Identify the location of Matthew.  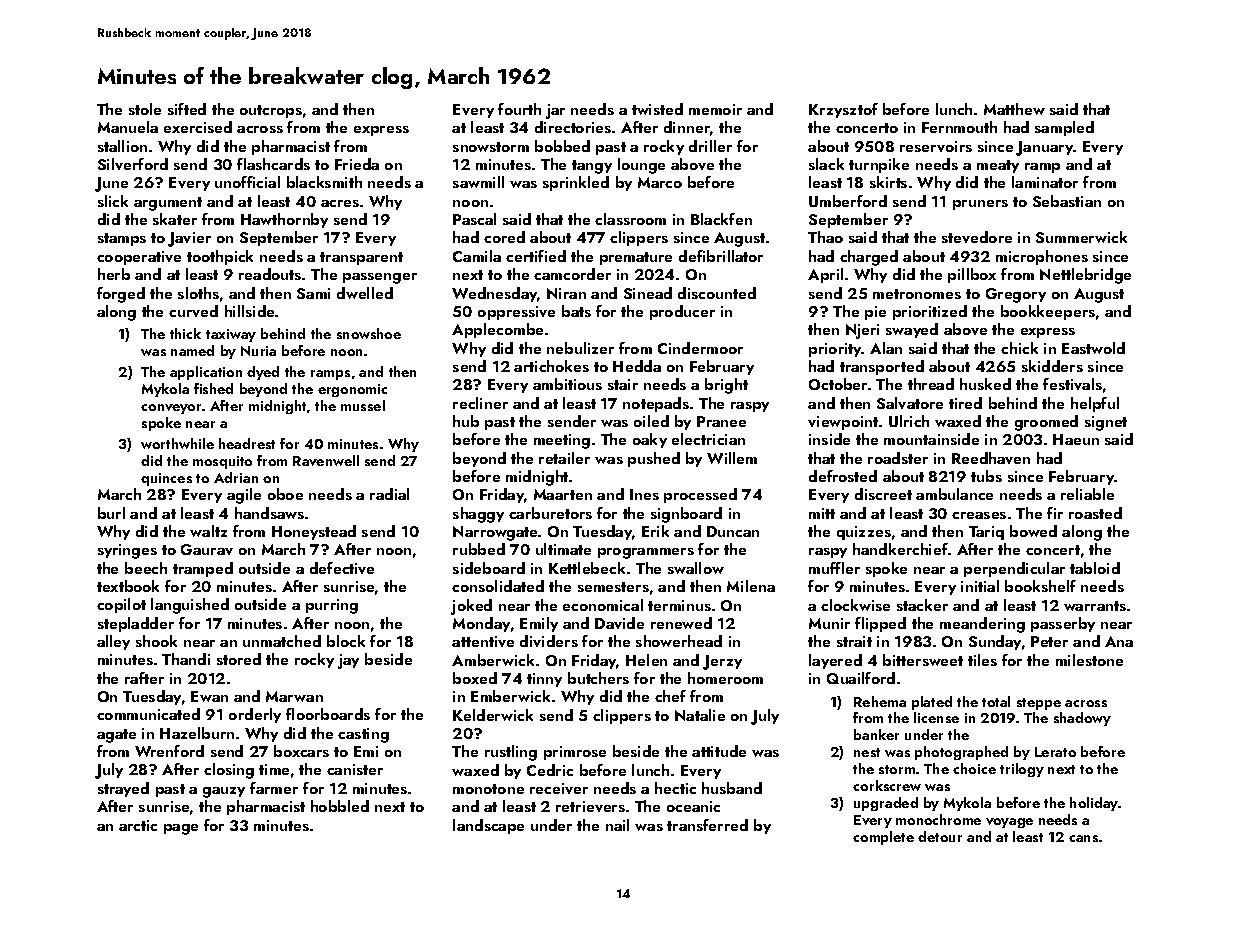
(1014, 109).
